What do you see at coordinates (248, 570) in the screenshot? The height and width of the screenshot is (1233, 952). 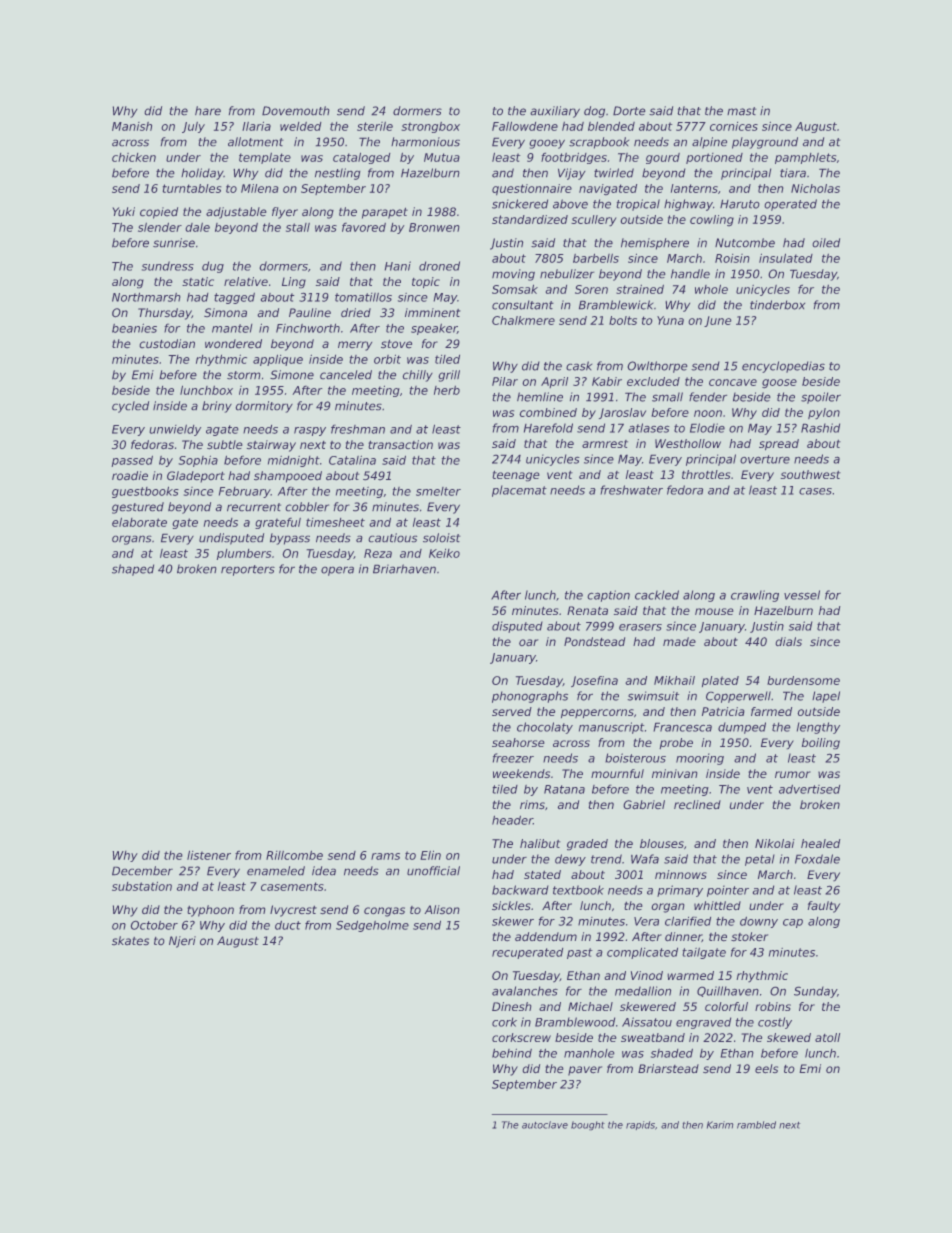 I see `reporters` at bounding box center [248, 570].
